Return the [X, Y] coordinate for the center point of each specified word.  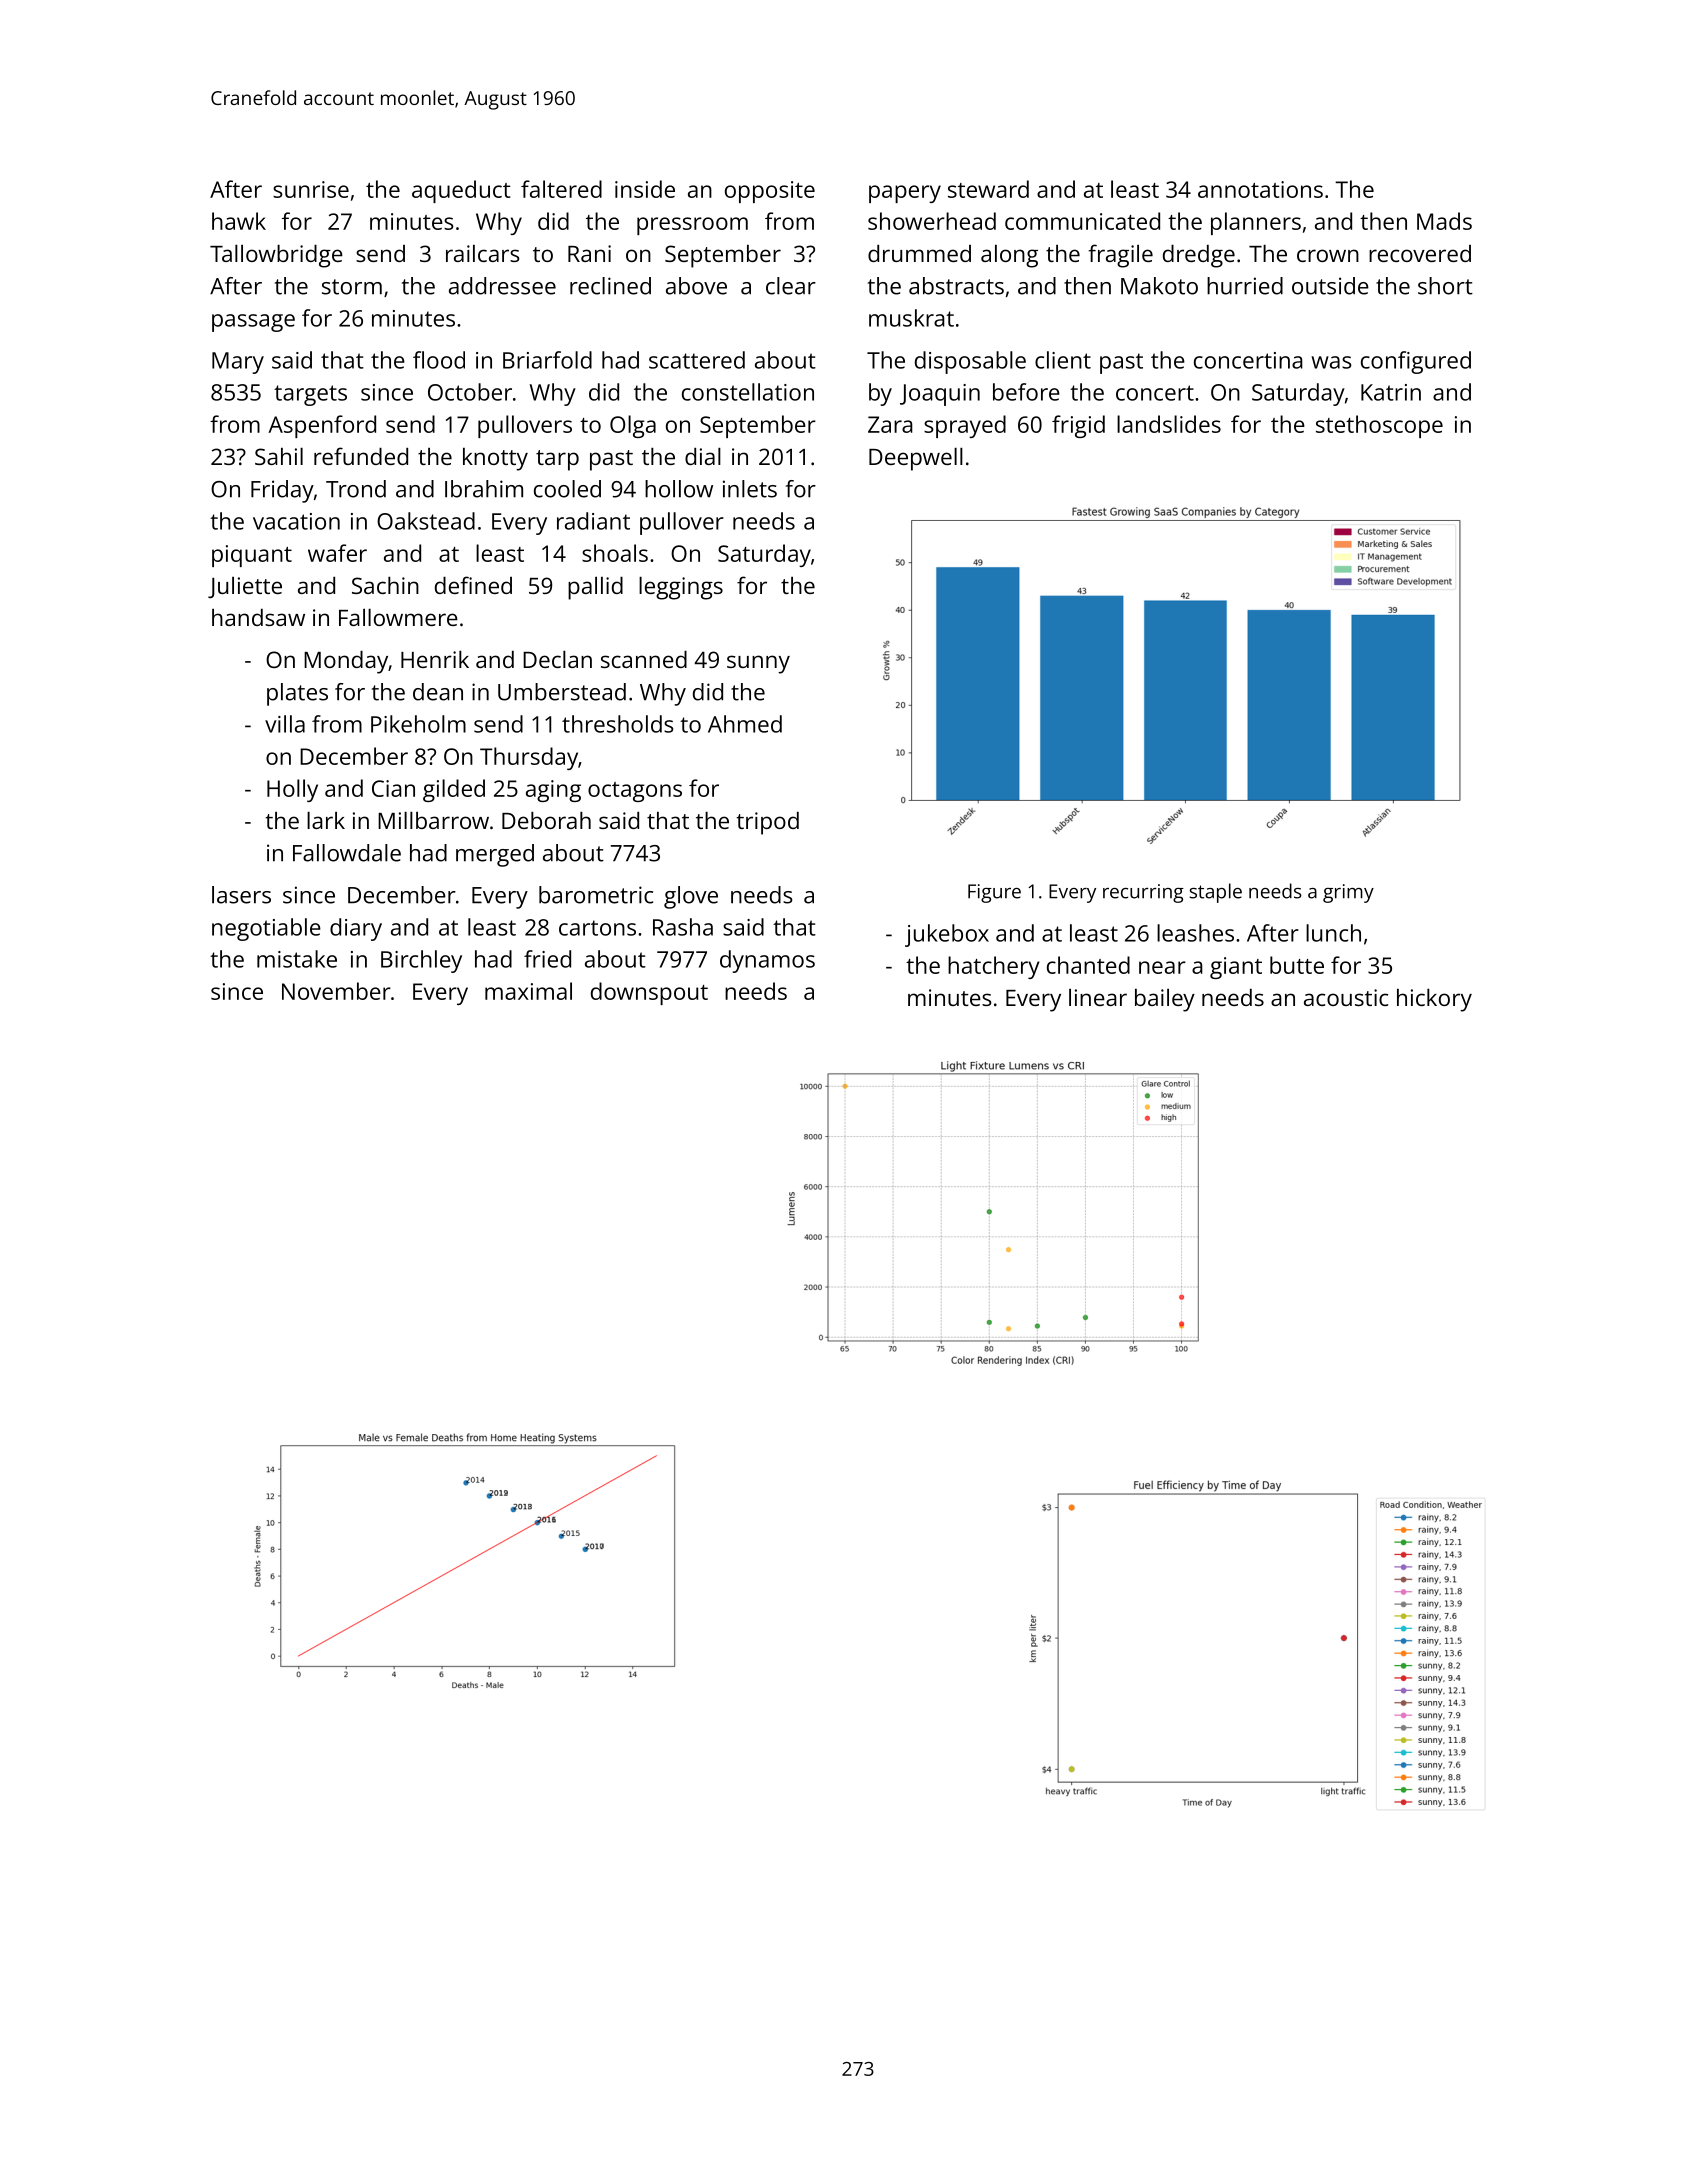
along [1009, 256]
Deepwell [916, 459]
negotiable [266, 929]
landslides [1169, 424]
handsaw [258, 617]
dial [703, 456]
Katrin [1391, 392]
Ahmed [745, 724]
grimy [1348, 893]
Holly [292, 790]
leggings [681, 588]
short [1445, 286]
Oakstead [426, 521]
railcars [483, 253]
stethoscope [1379, 426]
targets [310, 395]
